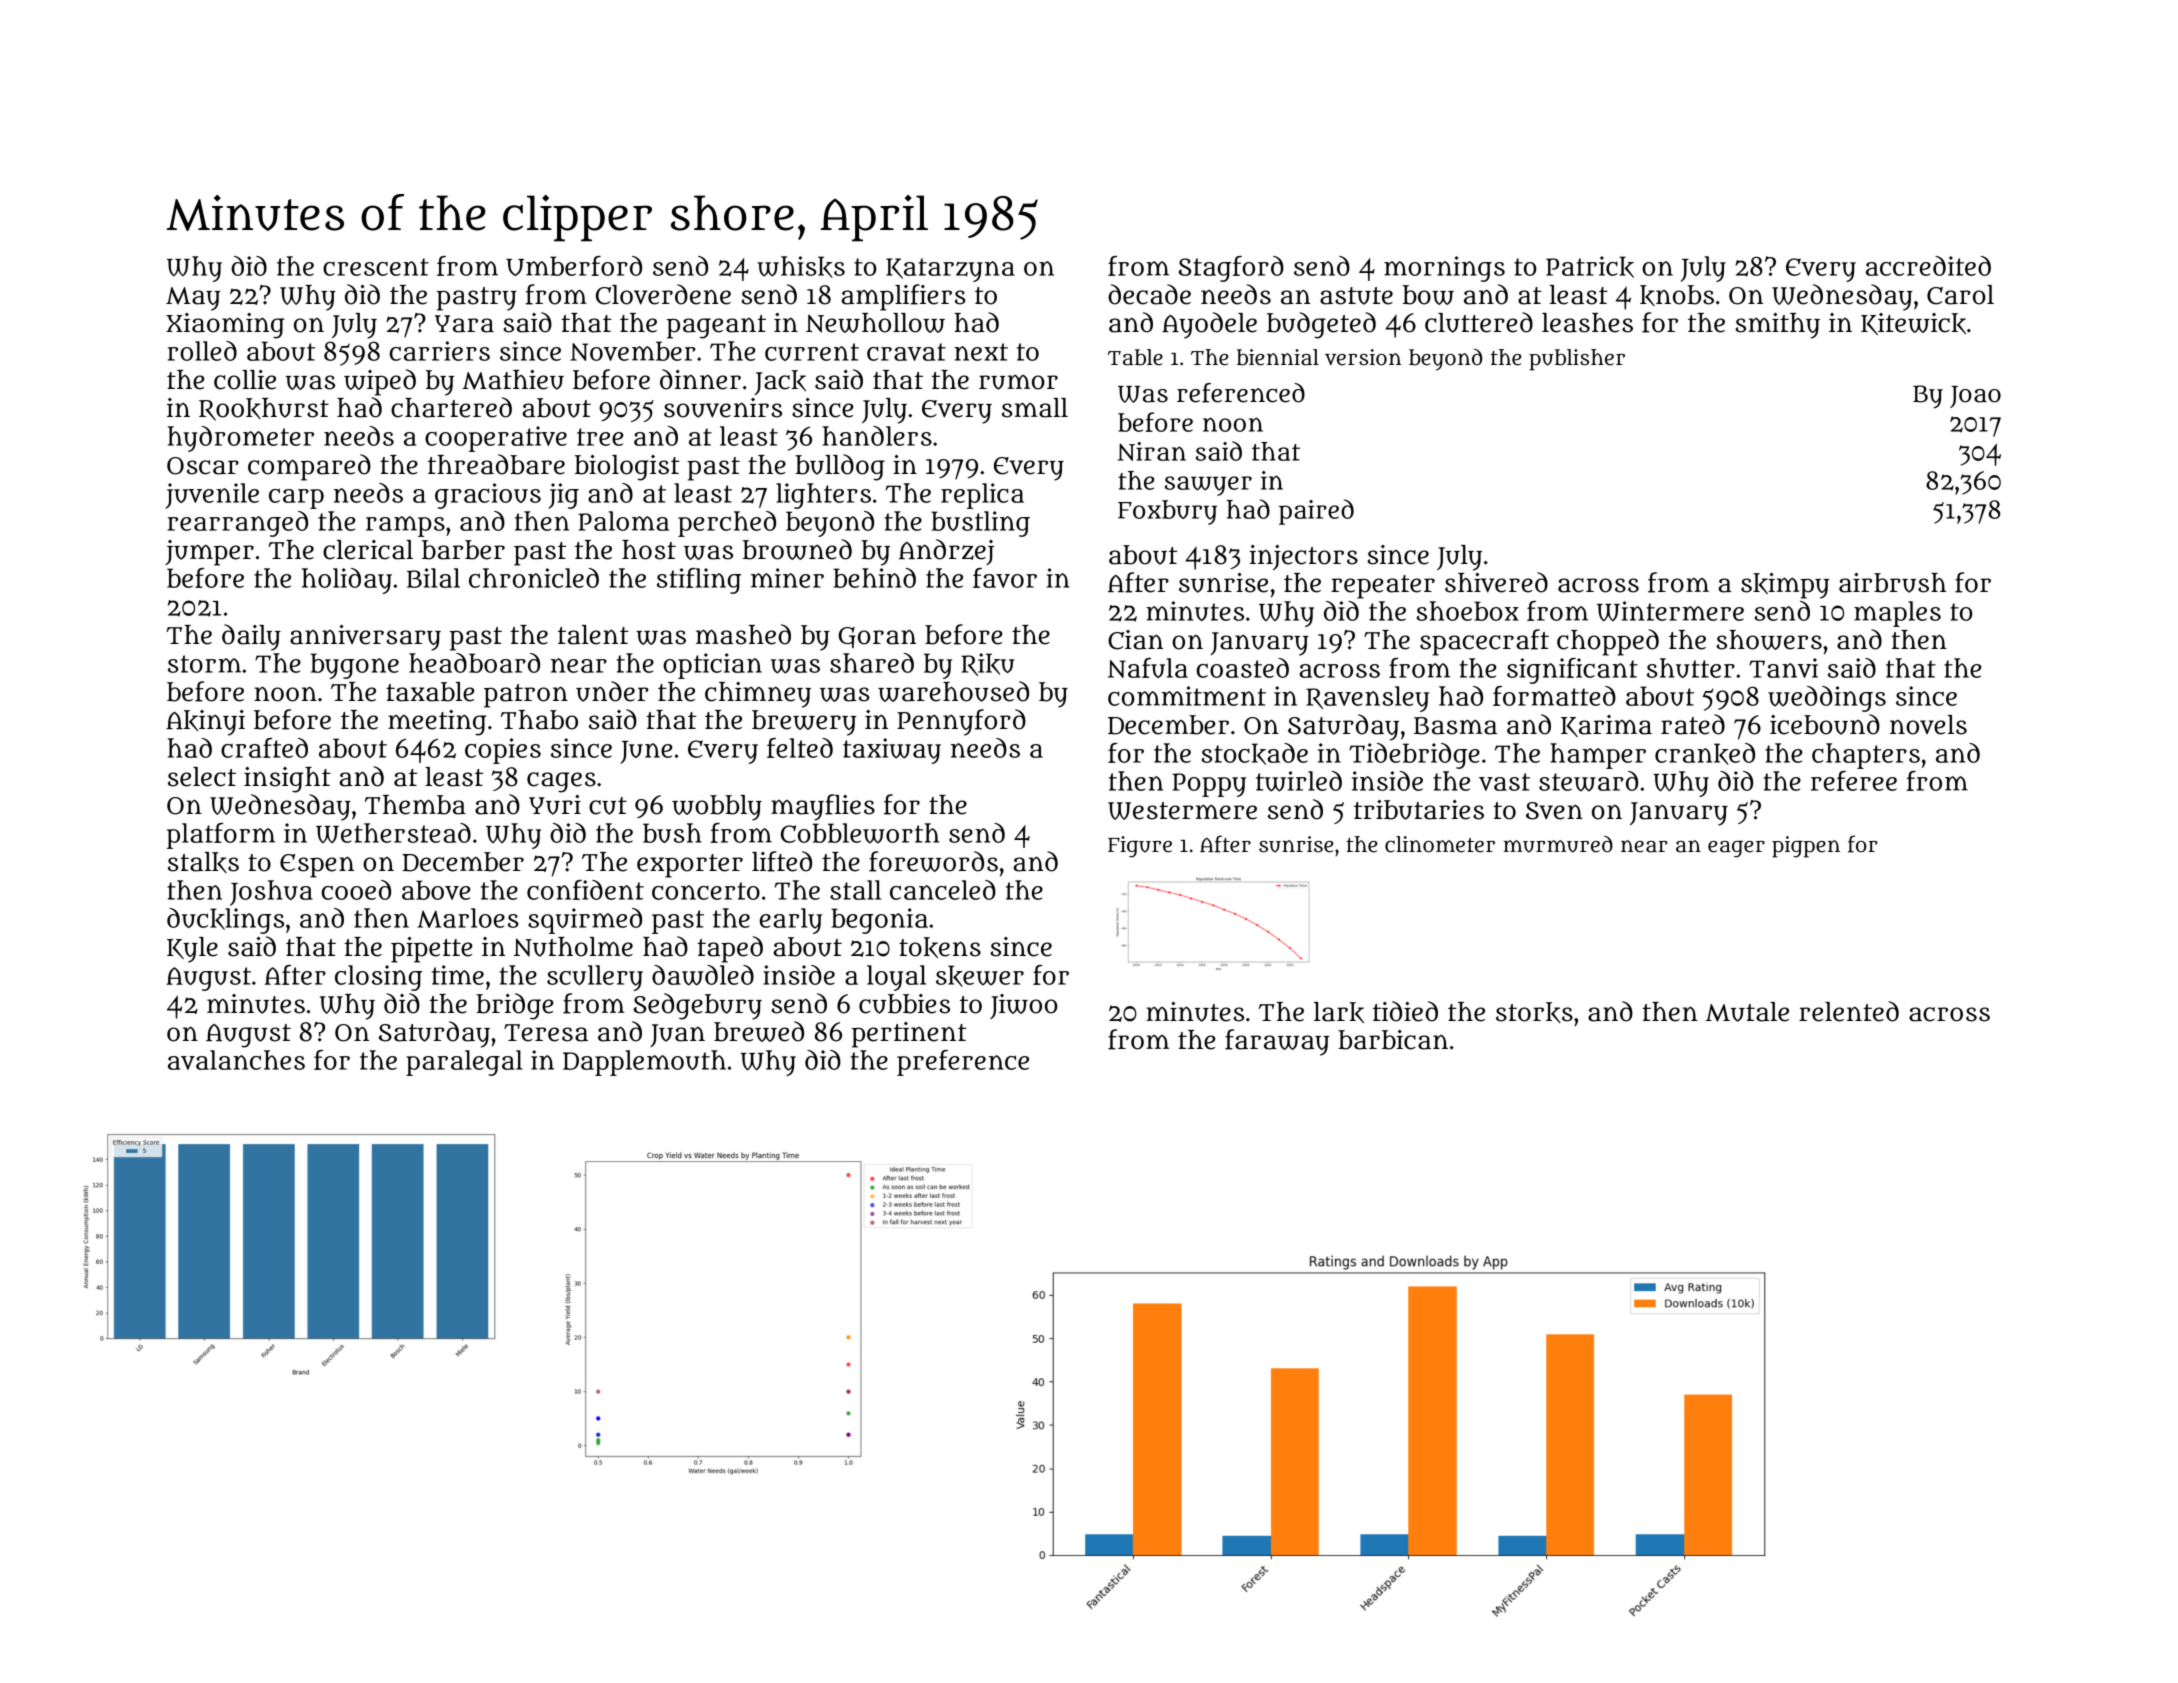 Image resolution: width=2178 pixels, height=1683 pixels. I want to click on twirled, so click(1299, 781).
